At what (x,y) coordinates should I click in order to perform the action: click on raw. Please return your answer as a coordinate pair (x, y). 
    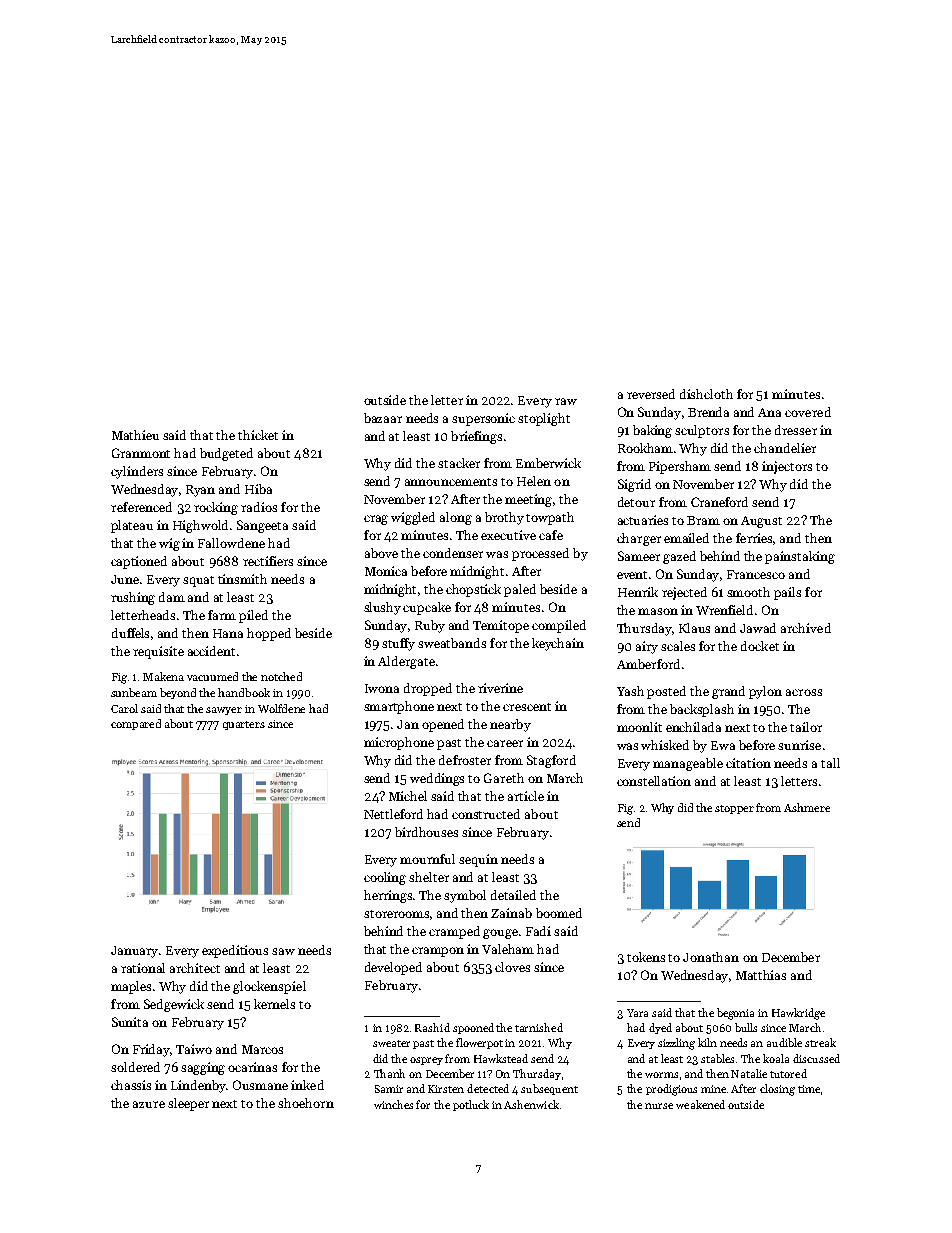
    Looking at the image, I should click on (566, 401).
